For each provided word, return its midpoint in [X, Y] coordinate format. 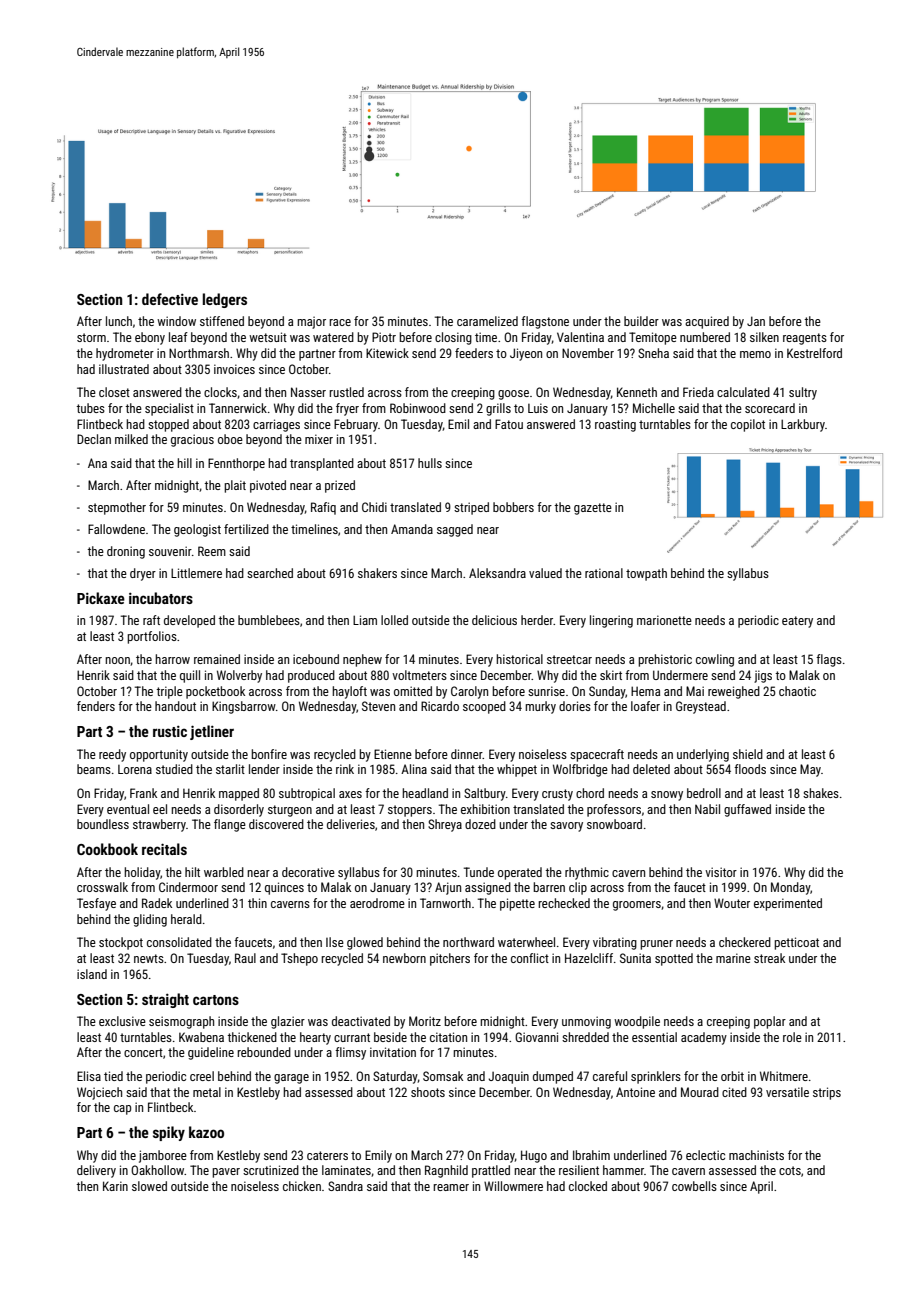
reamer [451, 1187]
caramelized [487, 321]
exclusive [122, 1021]
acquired [707, 322]
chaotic [797, 691]
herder [537, 620]
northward [468, 942]
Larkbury [803, 425]
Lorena [135, 769]
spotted [674, 959]
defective [170, 299]
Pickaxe [101, 598]
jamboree [163, 1156]
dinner [467, 754]
